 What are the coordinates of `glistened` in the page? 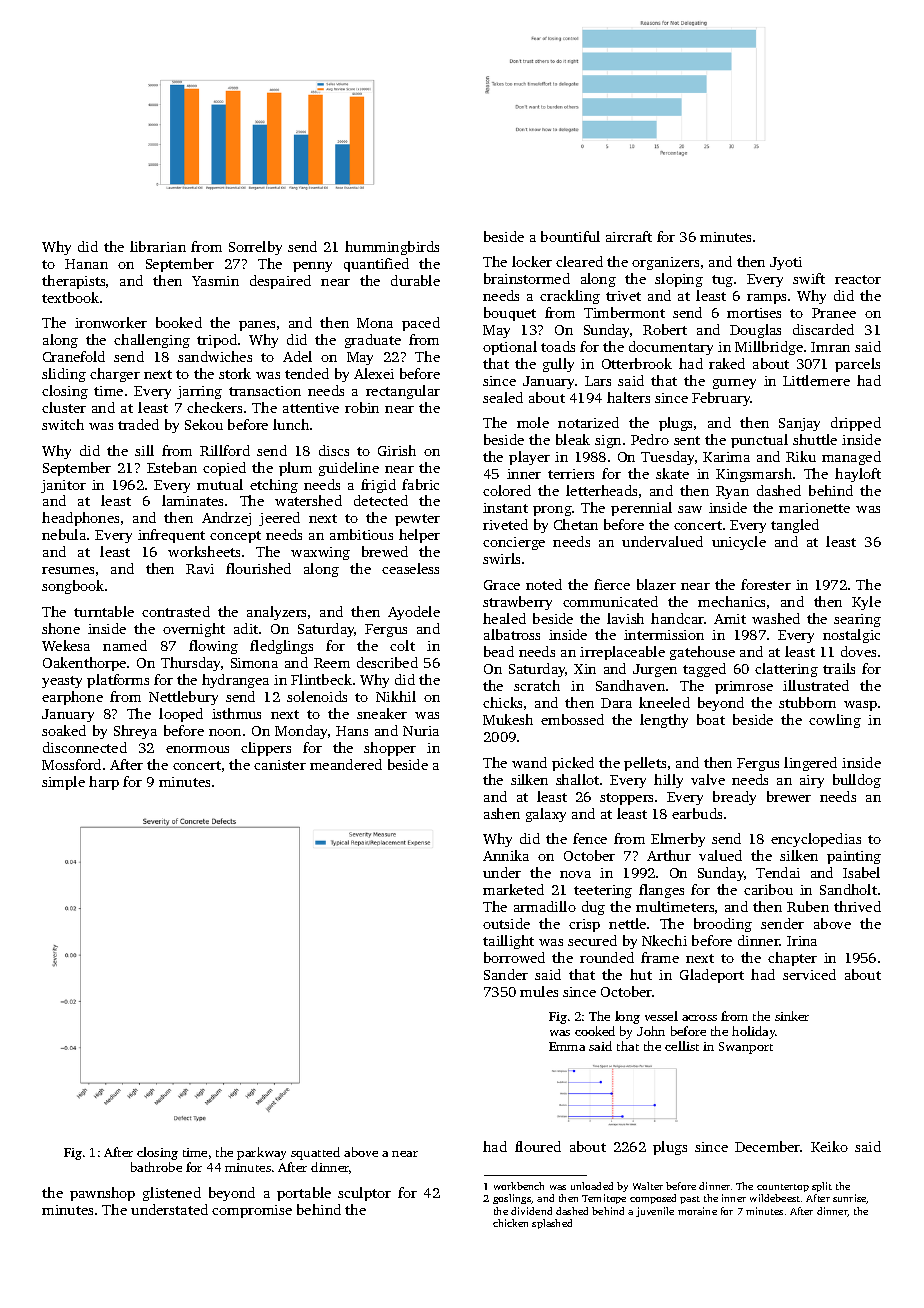 It's located at (172, 1194).
